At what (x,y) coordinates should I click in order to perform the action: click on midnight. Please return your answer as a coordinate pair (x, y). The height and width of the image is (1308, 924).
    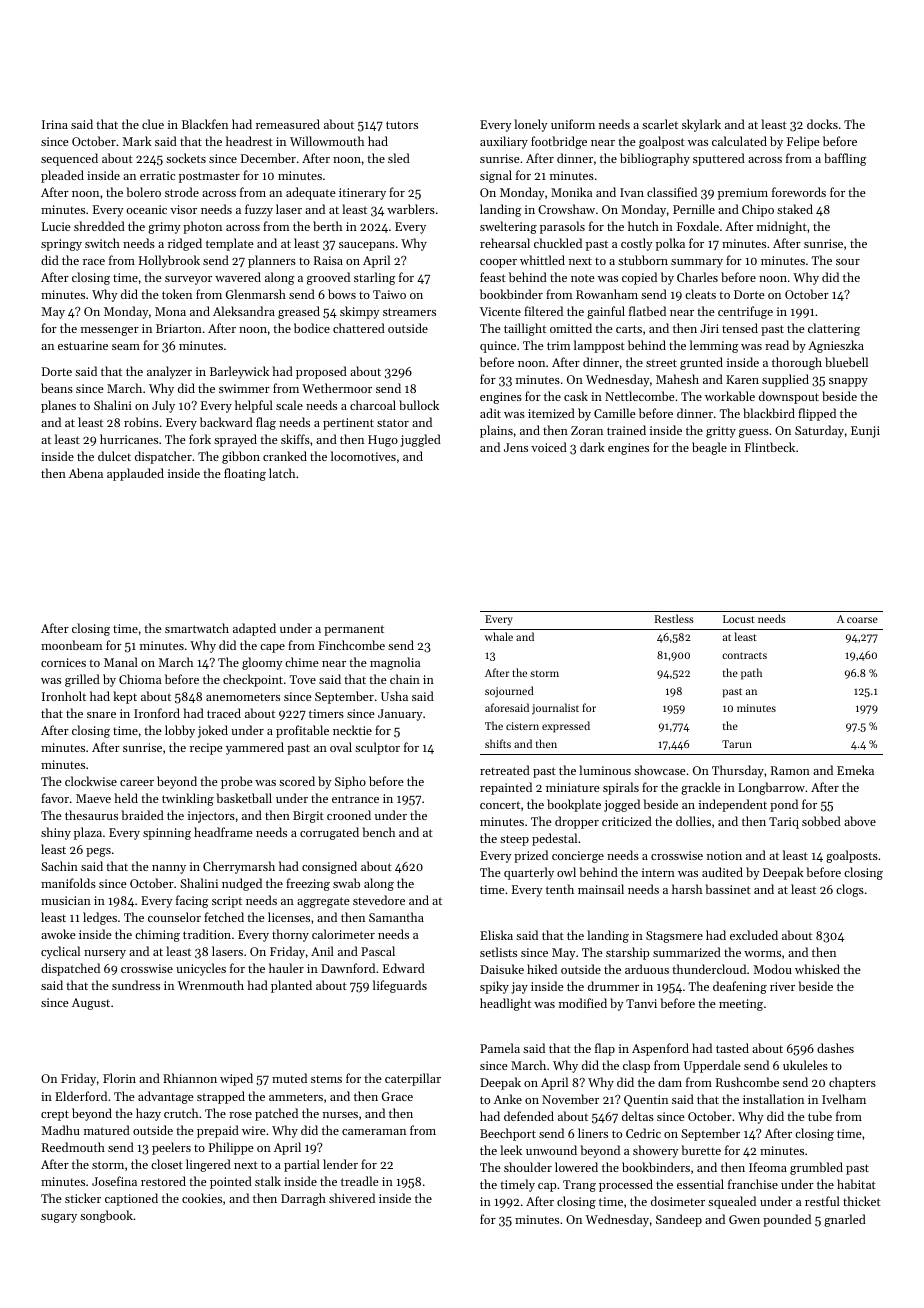
    Looking at the image, I should click on (782, 227).
